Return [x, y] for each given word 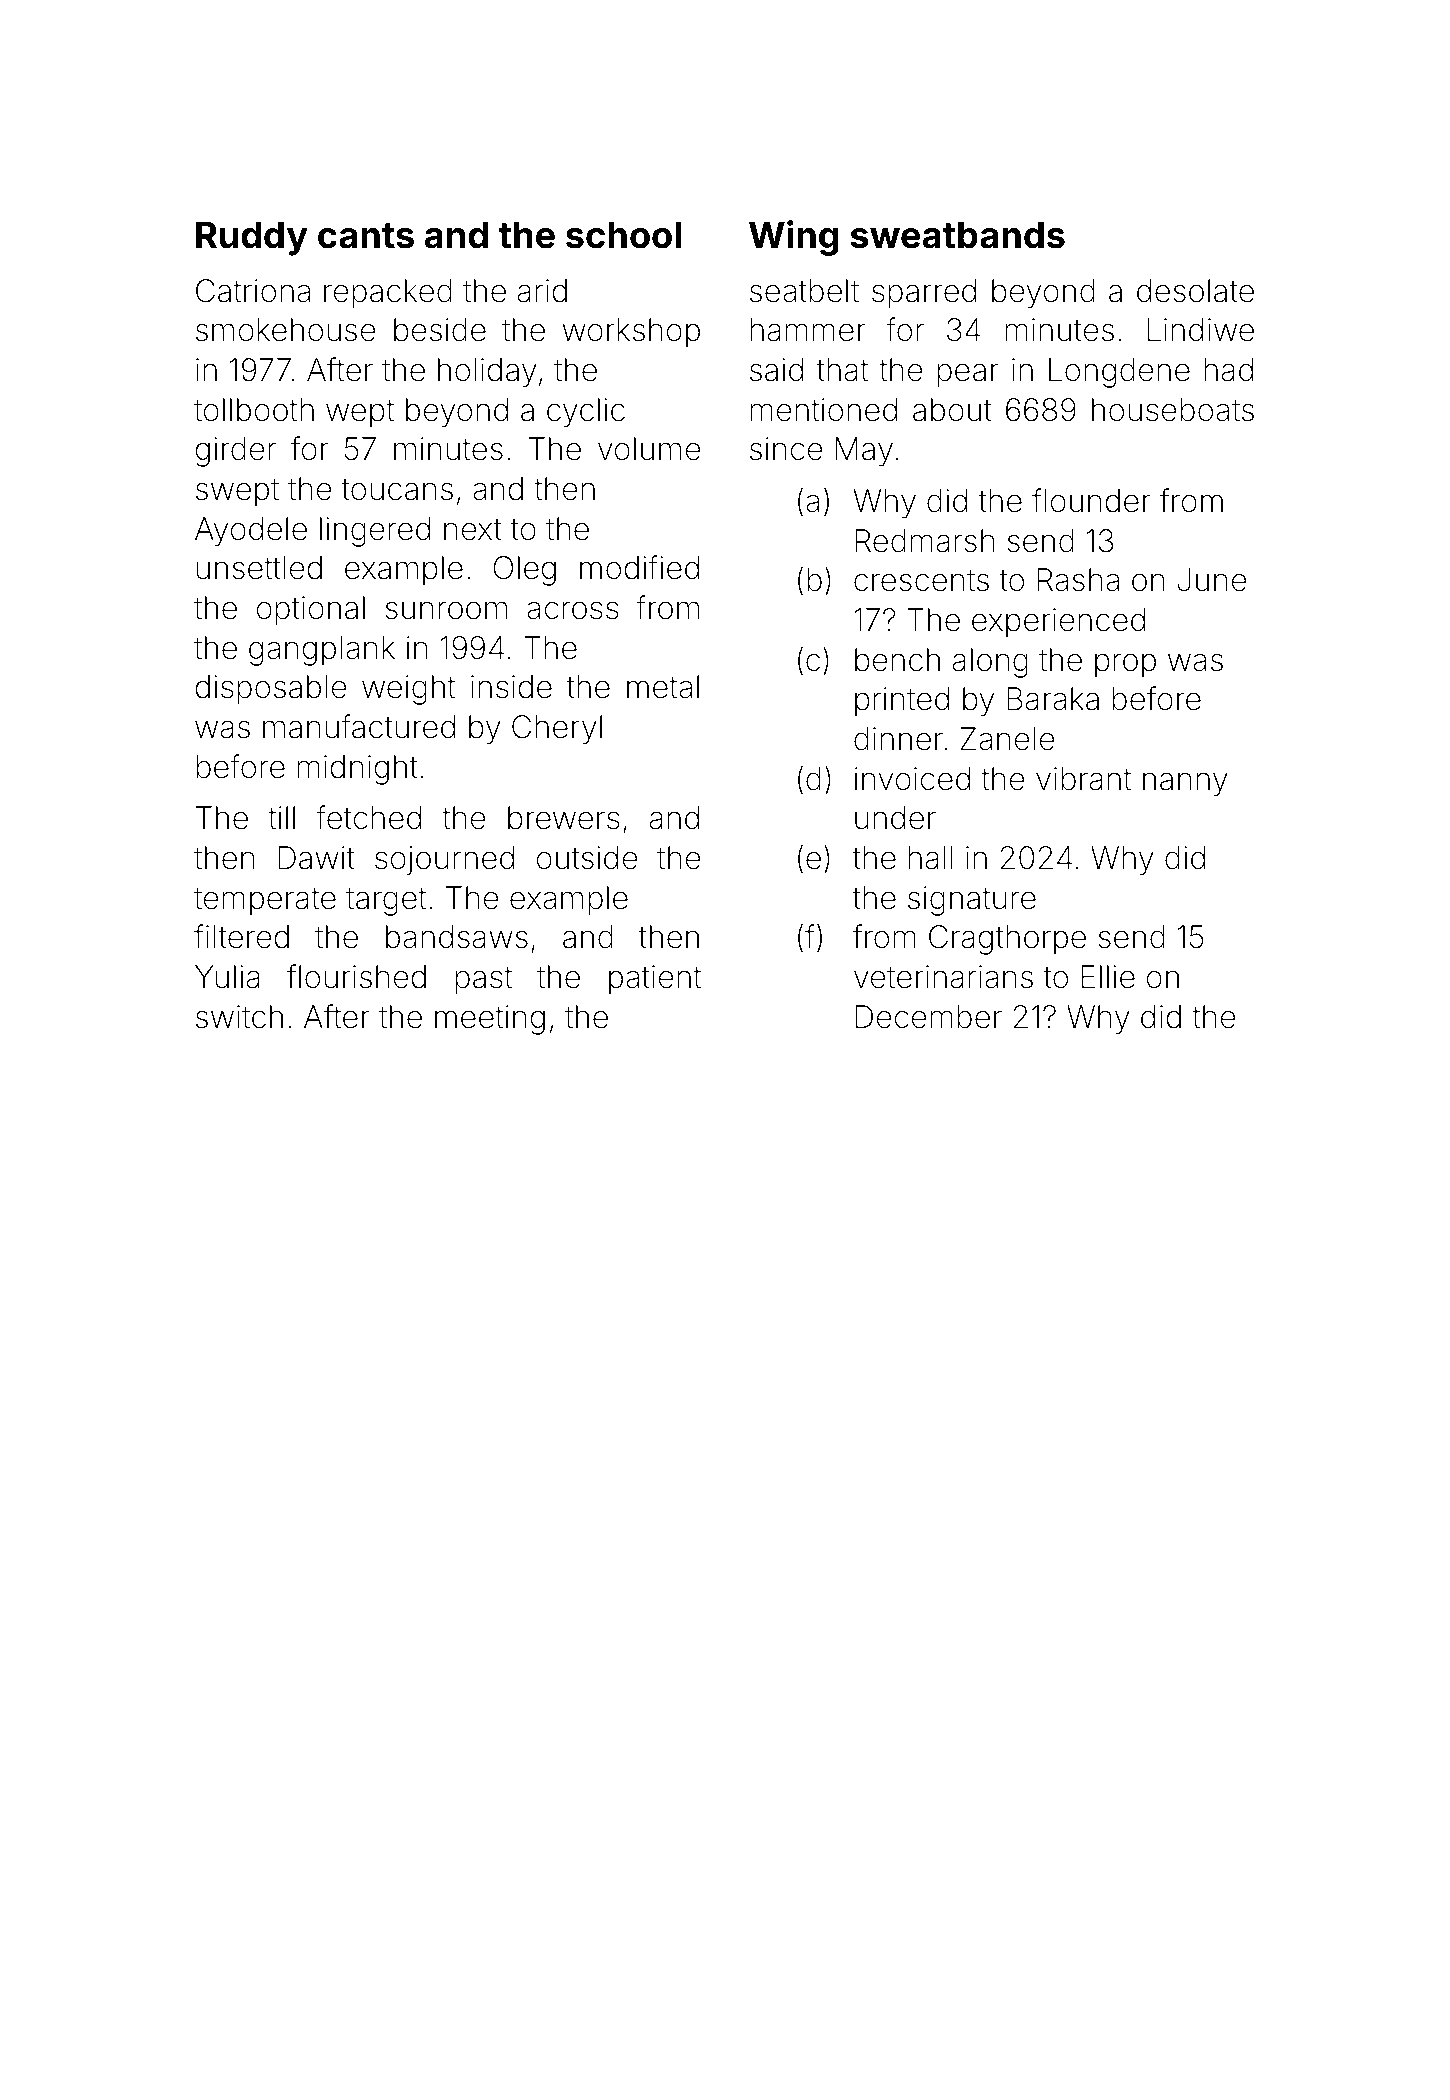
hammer [808, 330]
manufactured [359, 726]
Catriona [253, 291]
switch [239, 1017]
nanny [1185, 784]
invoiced [912, 779]
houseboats [1173, 410]
